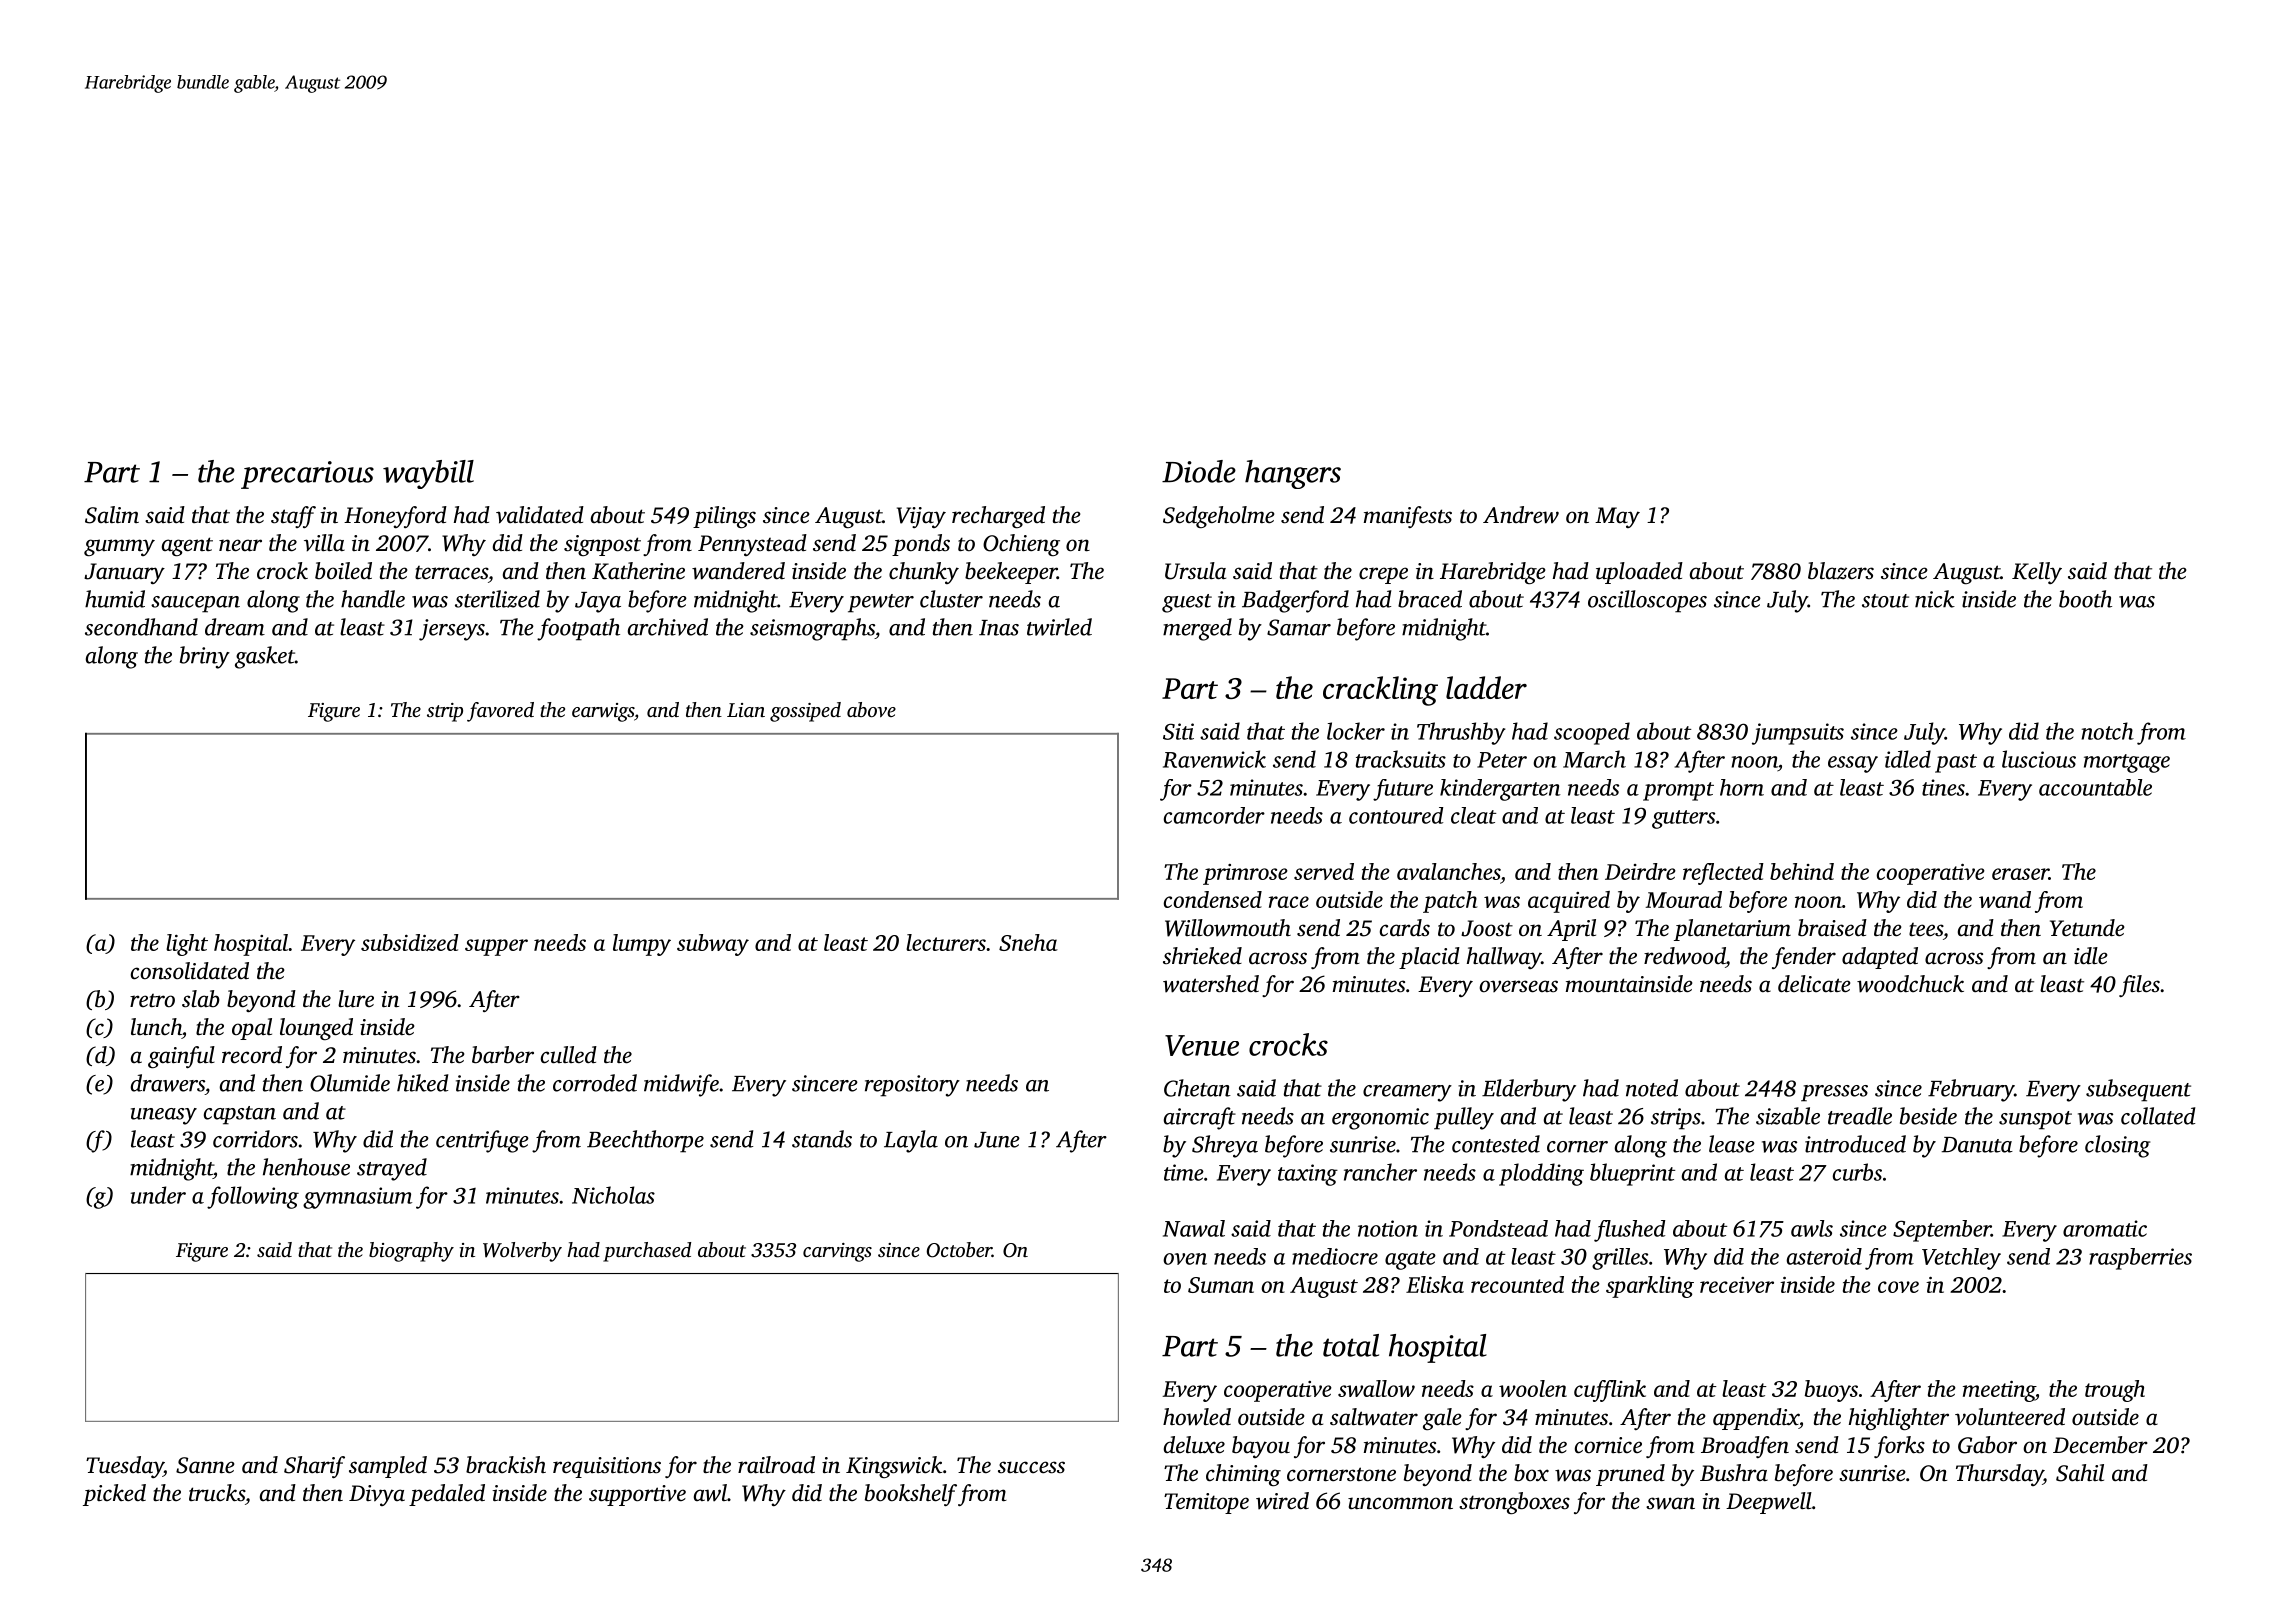 The image size is (2282, 1614). I want to click on Sanne, so click(205, 1465).
